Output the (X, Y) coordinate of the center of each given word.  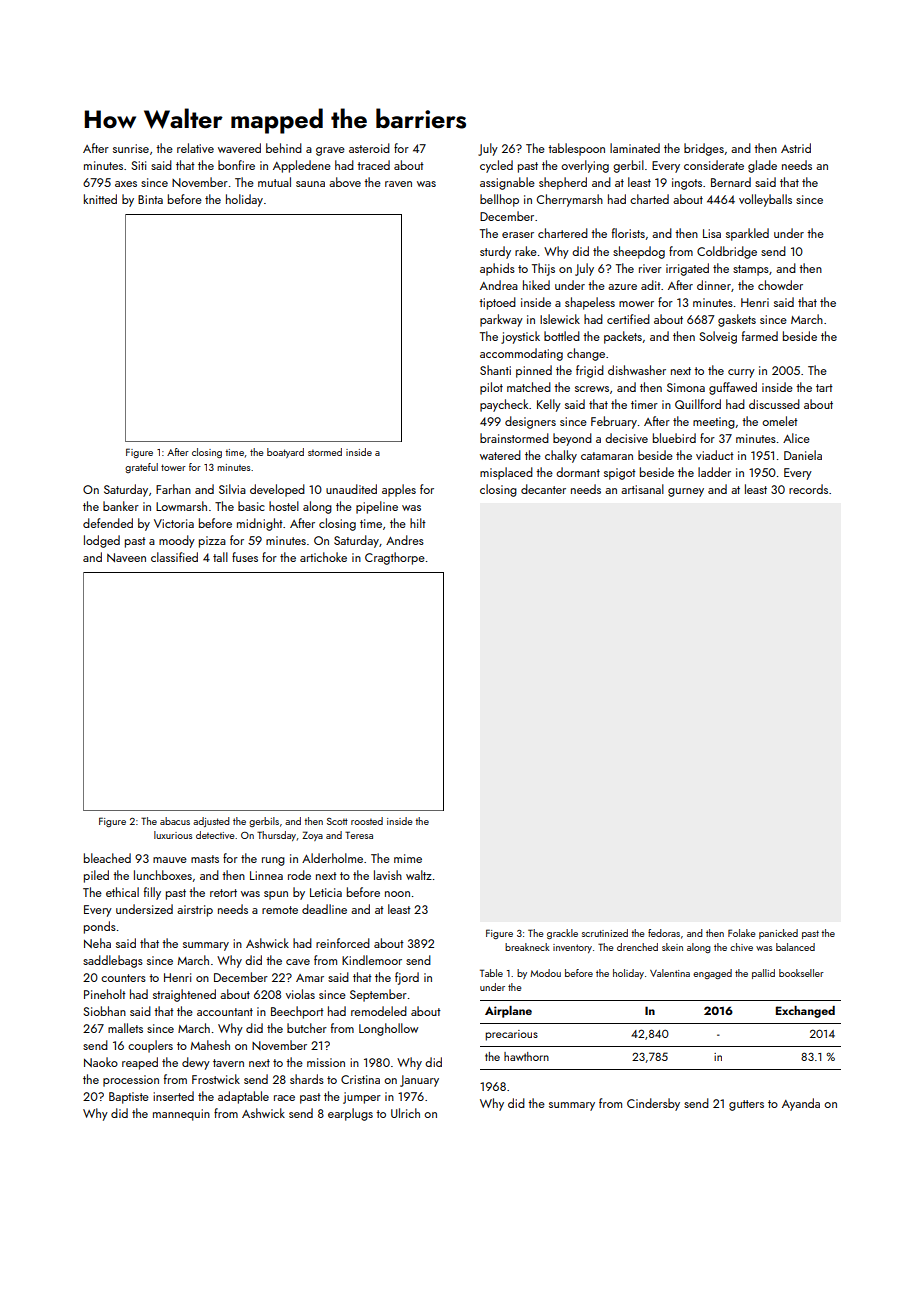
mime (408, 858)
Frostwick (216, 1079)
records (808, 489)
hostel (284, 506)
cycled (496, 166)
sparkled (747, 234)
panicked (778, 934)
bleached (107, 858)
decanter (543, 489)
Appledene (302, 166)
